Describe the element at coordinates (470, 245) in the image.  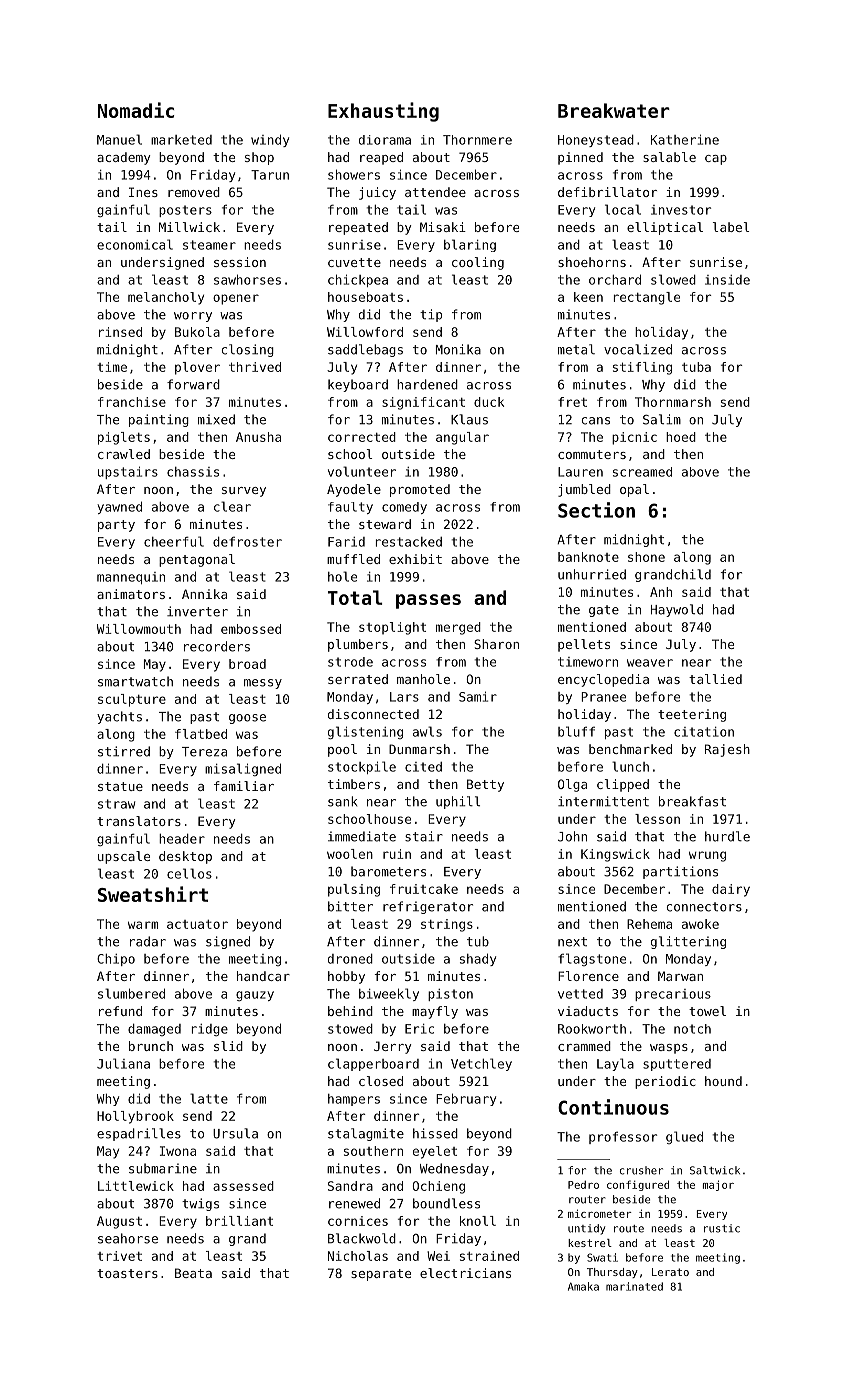
I see `blaring` at that location.
